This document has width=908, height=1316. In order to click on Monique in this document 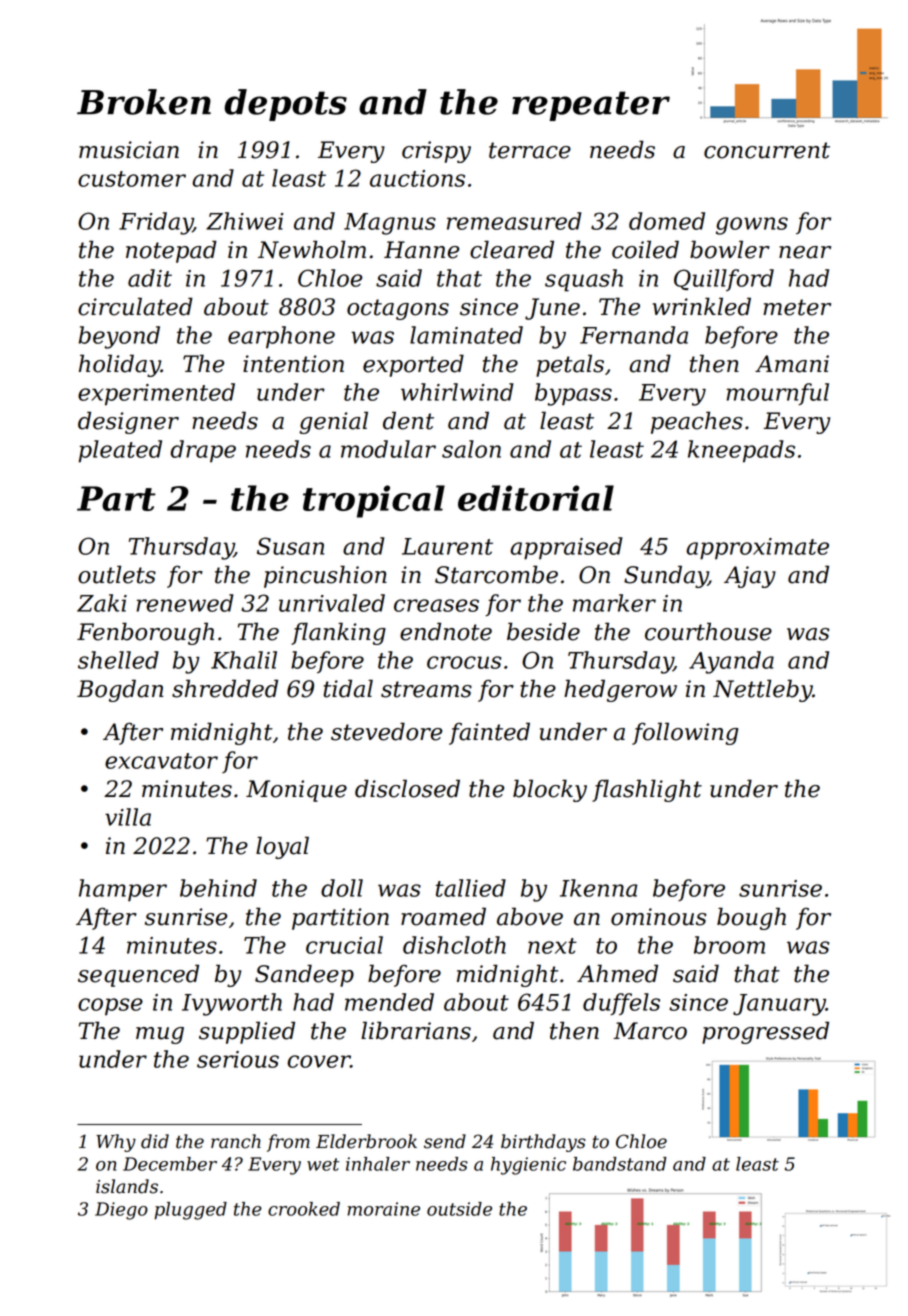, I will do `click(296, 791)`.
